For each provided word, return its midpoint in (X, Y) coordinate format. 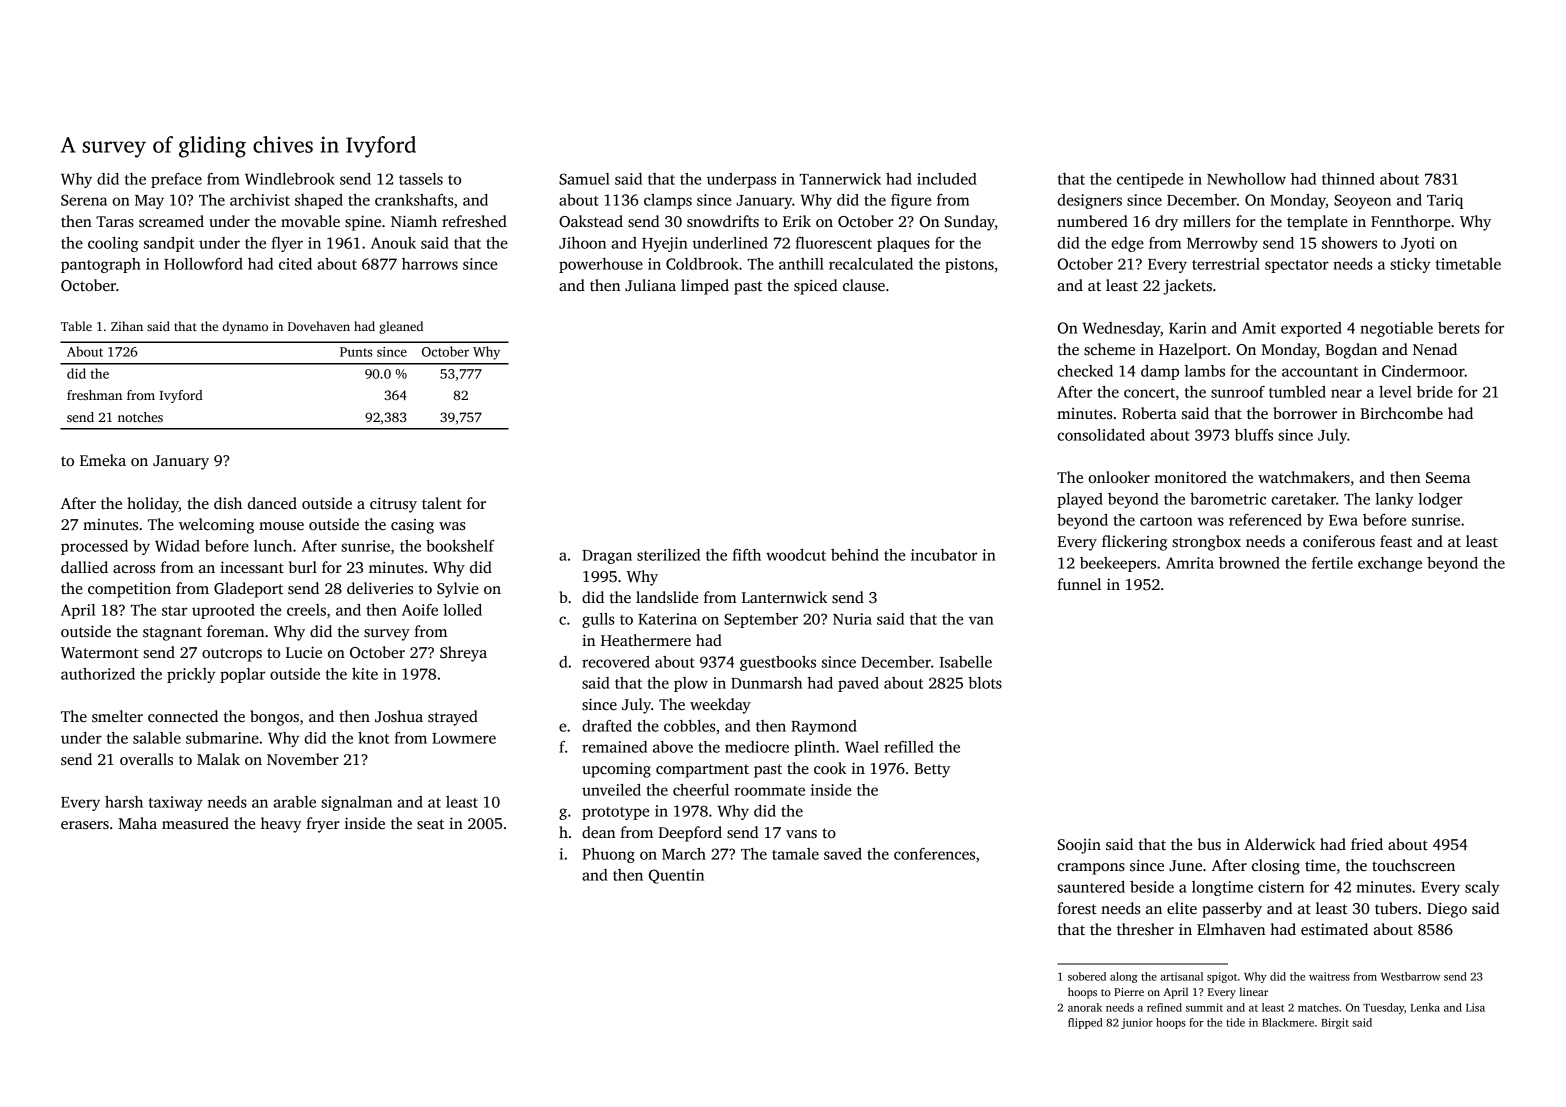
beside (1152, 887)
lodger (1440, 500)
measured (195, 823)
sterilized (668, 555)
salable (157, 738)
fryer (323, 825)
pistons (969, 265)
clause (864, 285)
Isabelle (966, 662)
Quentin (676, 876)
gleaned (401, 327)
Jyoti (1418, 244)
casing (412, 526)
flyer (287, 244)
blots (985, 683)
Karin (1187, 328)
